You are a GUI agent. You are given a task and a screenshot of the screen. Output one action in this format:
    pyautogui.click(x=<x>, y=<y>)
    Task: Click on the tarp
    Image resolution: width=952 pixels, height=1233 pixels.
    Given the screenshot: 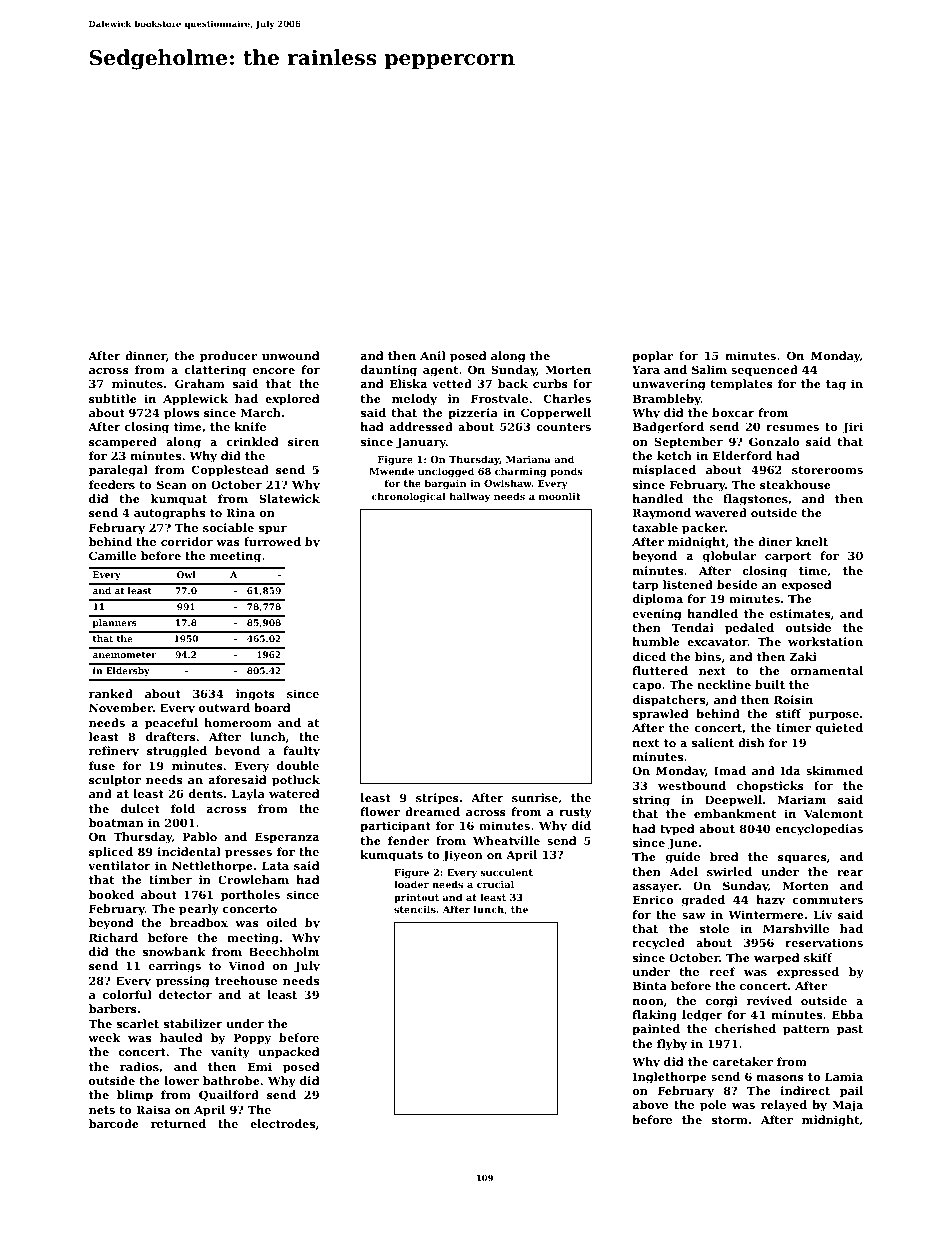 What is the action you would take?
    pyautogui.click(x=645, y=586)
